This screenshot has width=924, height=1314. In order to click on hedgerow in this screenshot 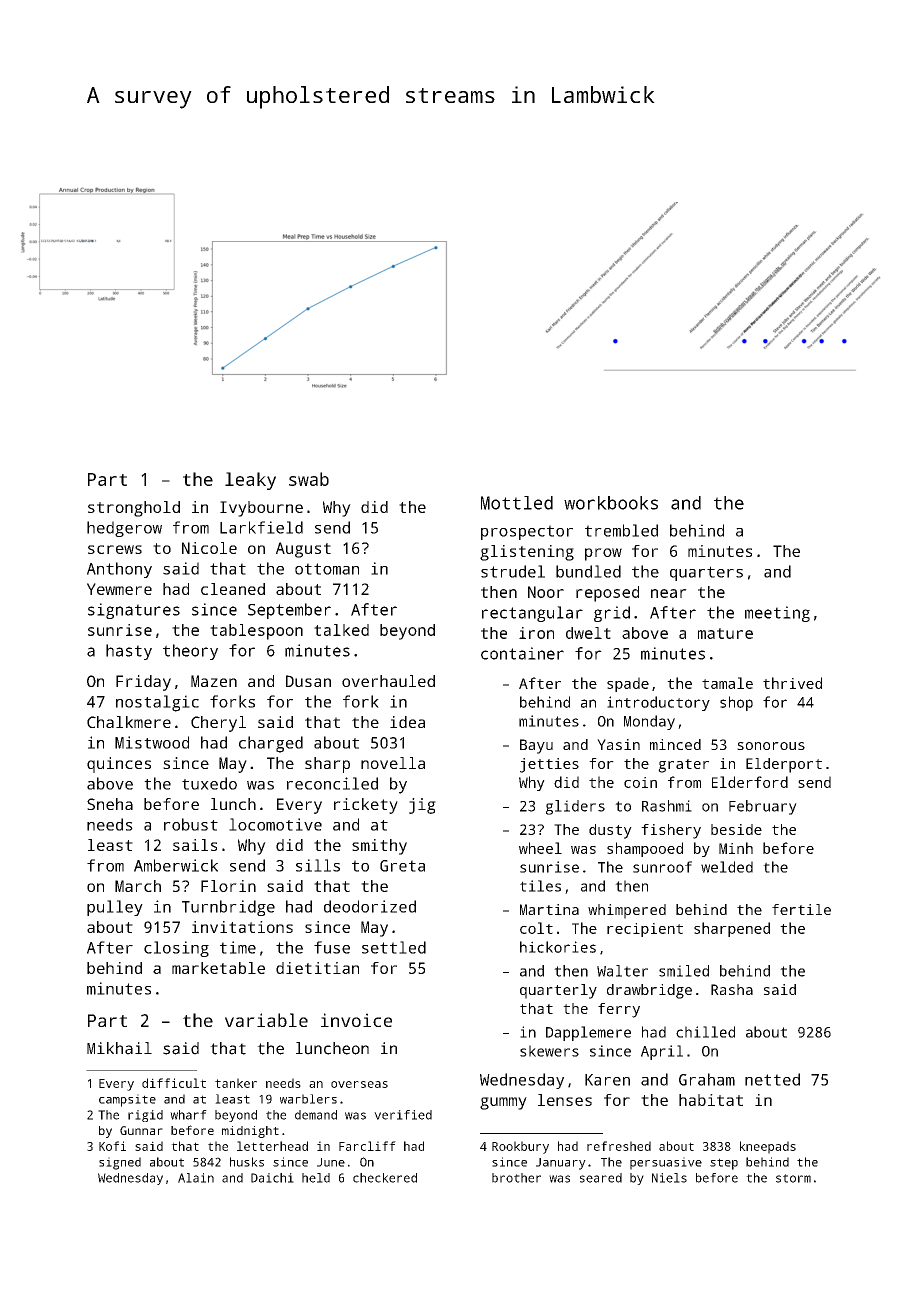, I will do `click(124, 529)`.
